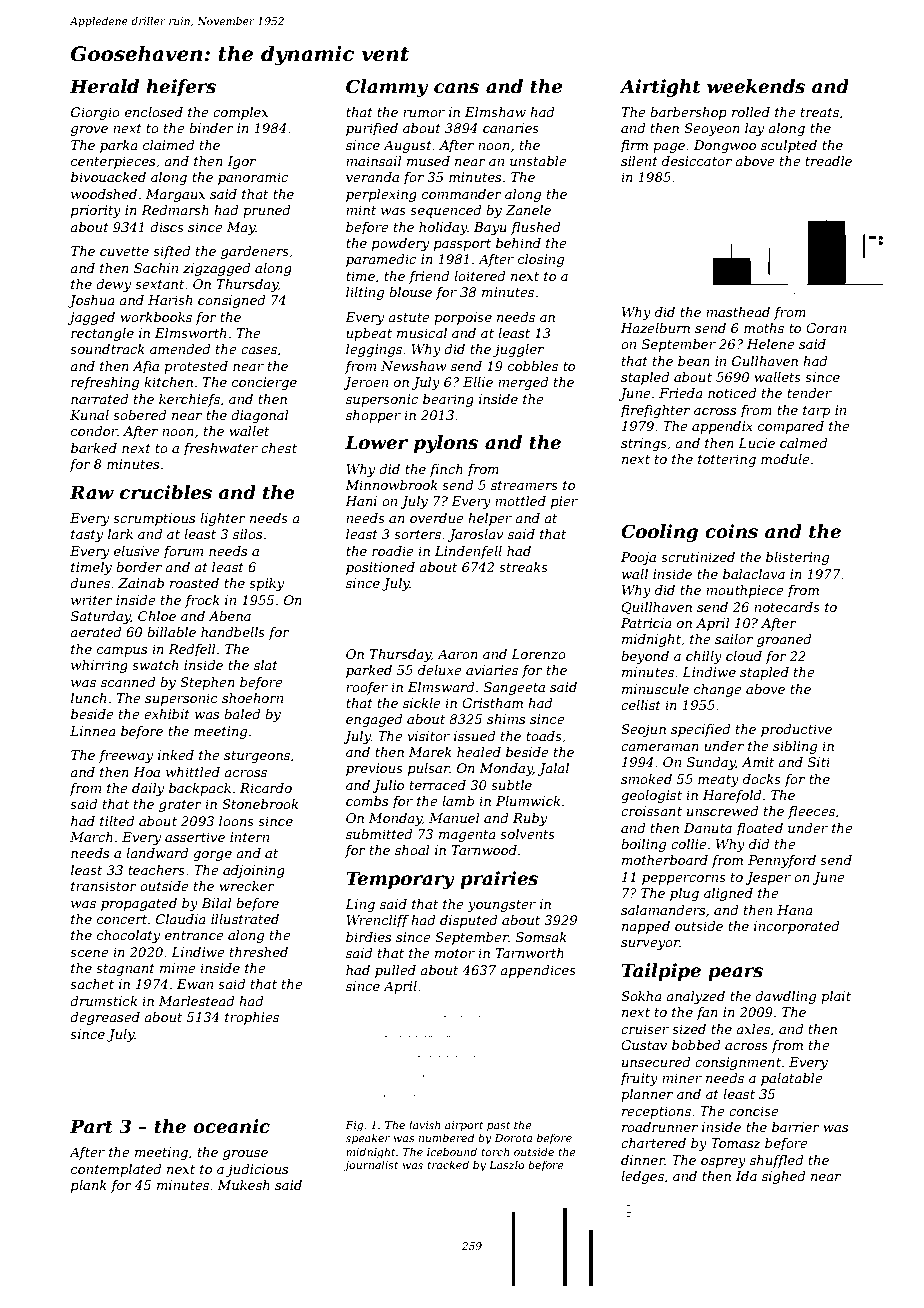 This image has height=1308, width=924. What do you see at coordinates (92, 600) in the image?
I see `writer` at bounding box center [92, 600].
